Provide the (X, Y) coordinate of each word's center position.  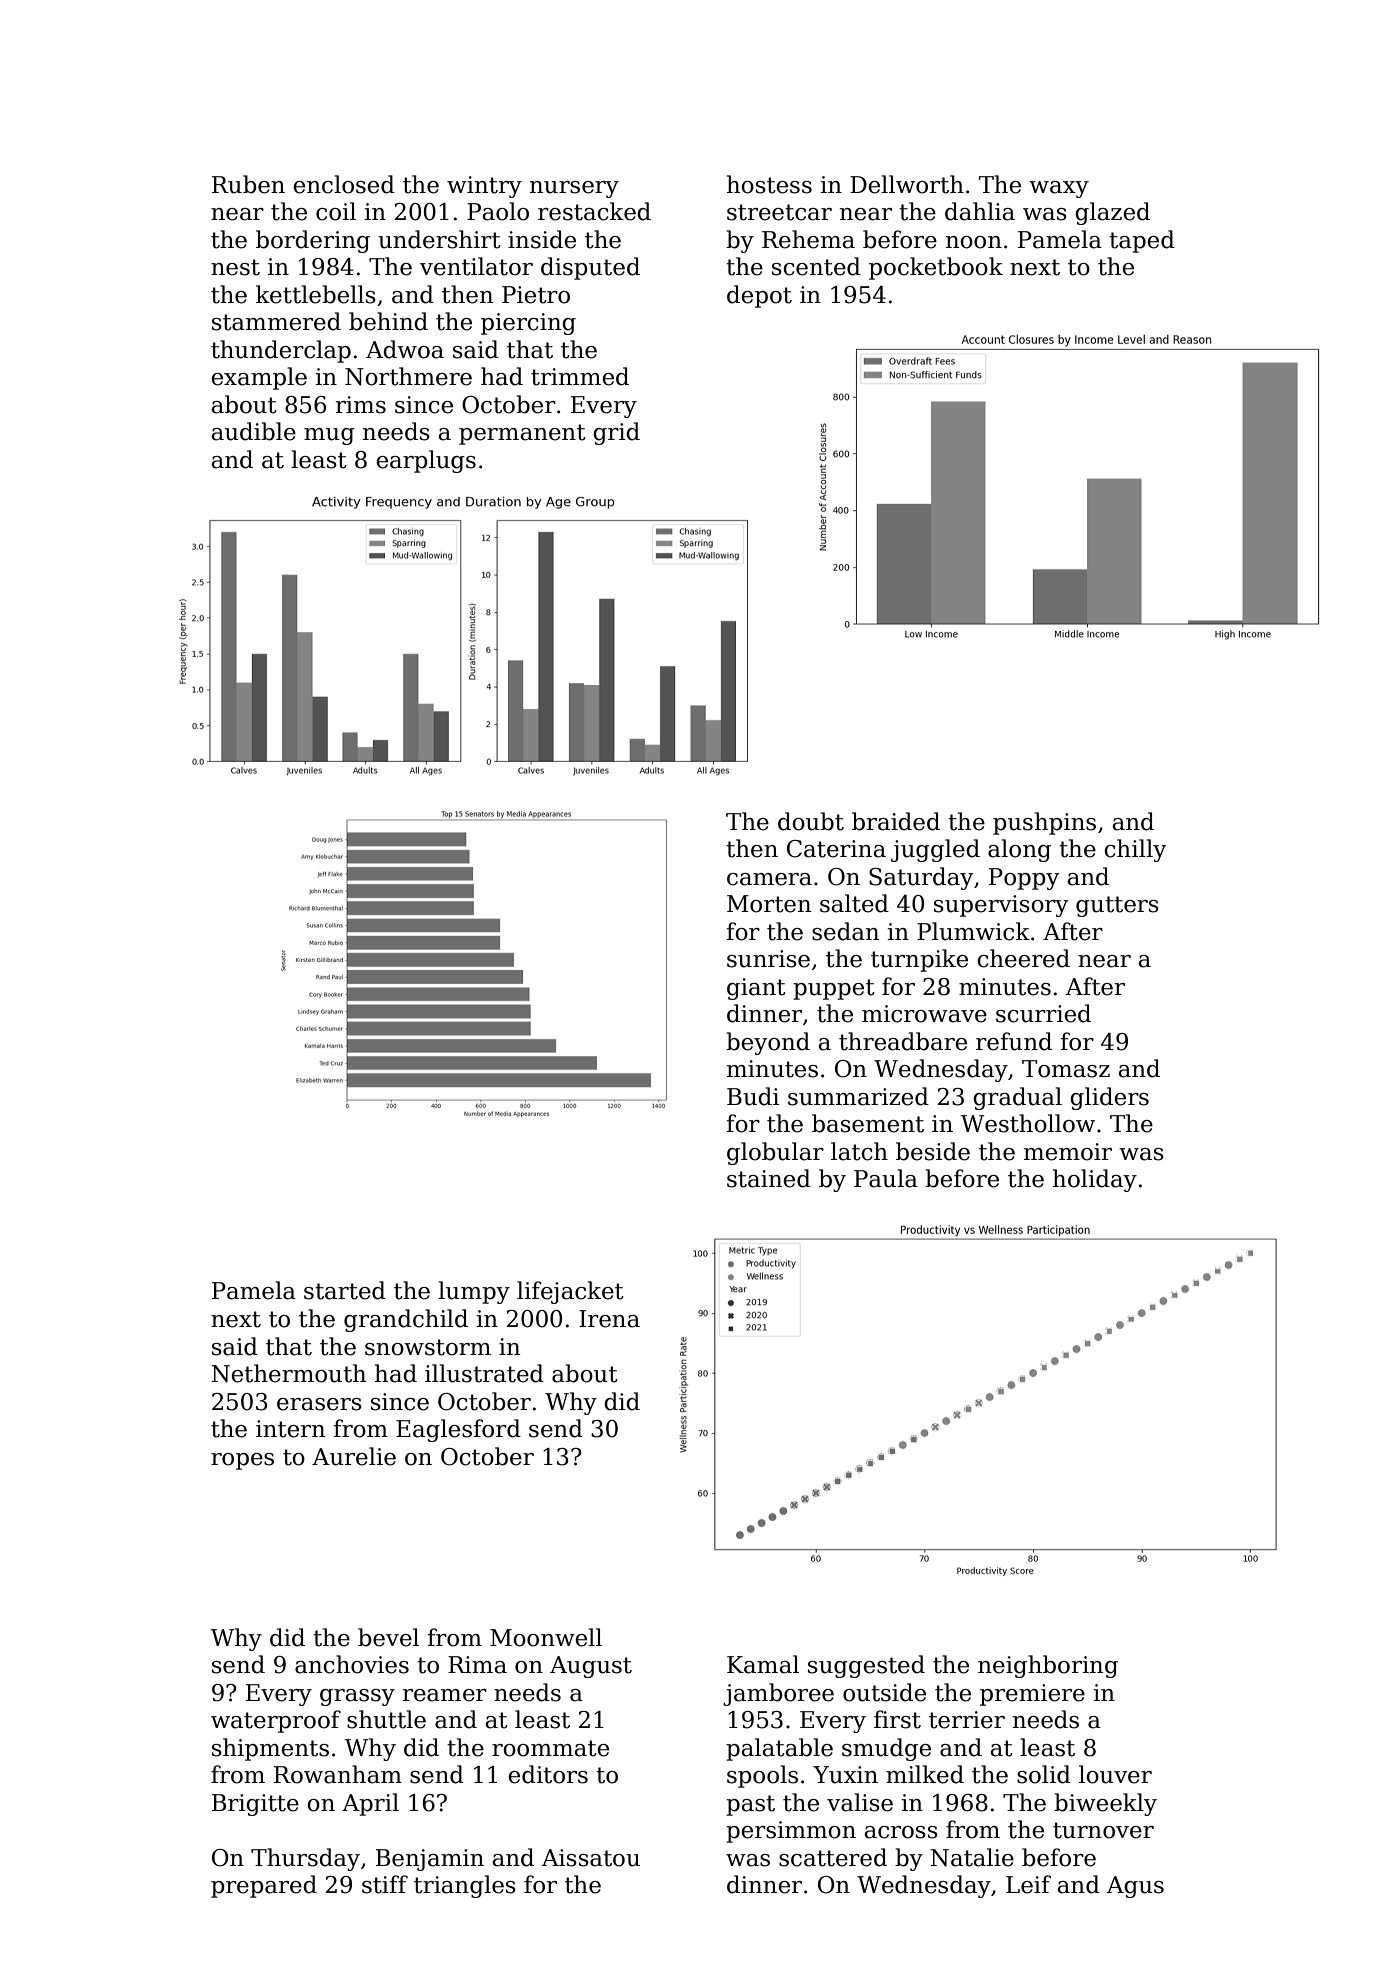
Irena (609, 1319)
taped (1142, 241)
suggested (866, 1666)
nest (235, 267)
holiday (1095, 1180)
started (345, 1290)
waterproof (276, 1721)
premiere (1032, 1695)
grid (616, 433)
